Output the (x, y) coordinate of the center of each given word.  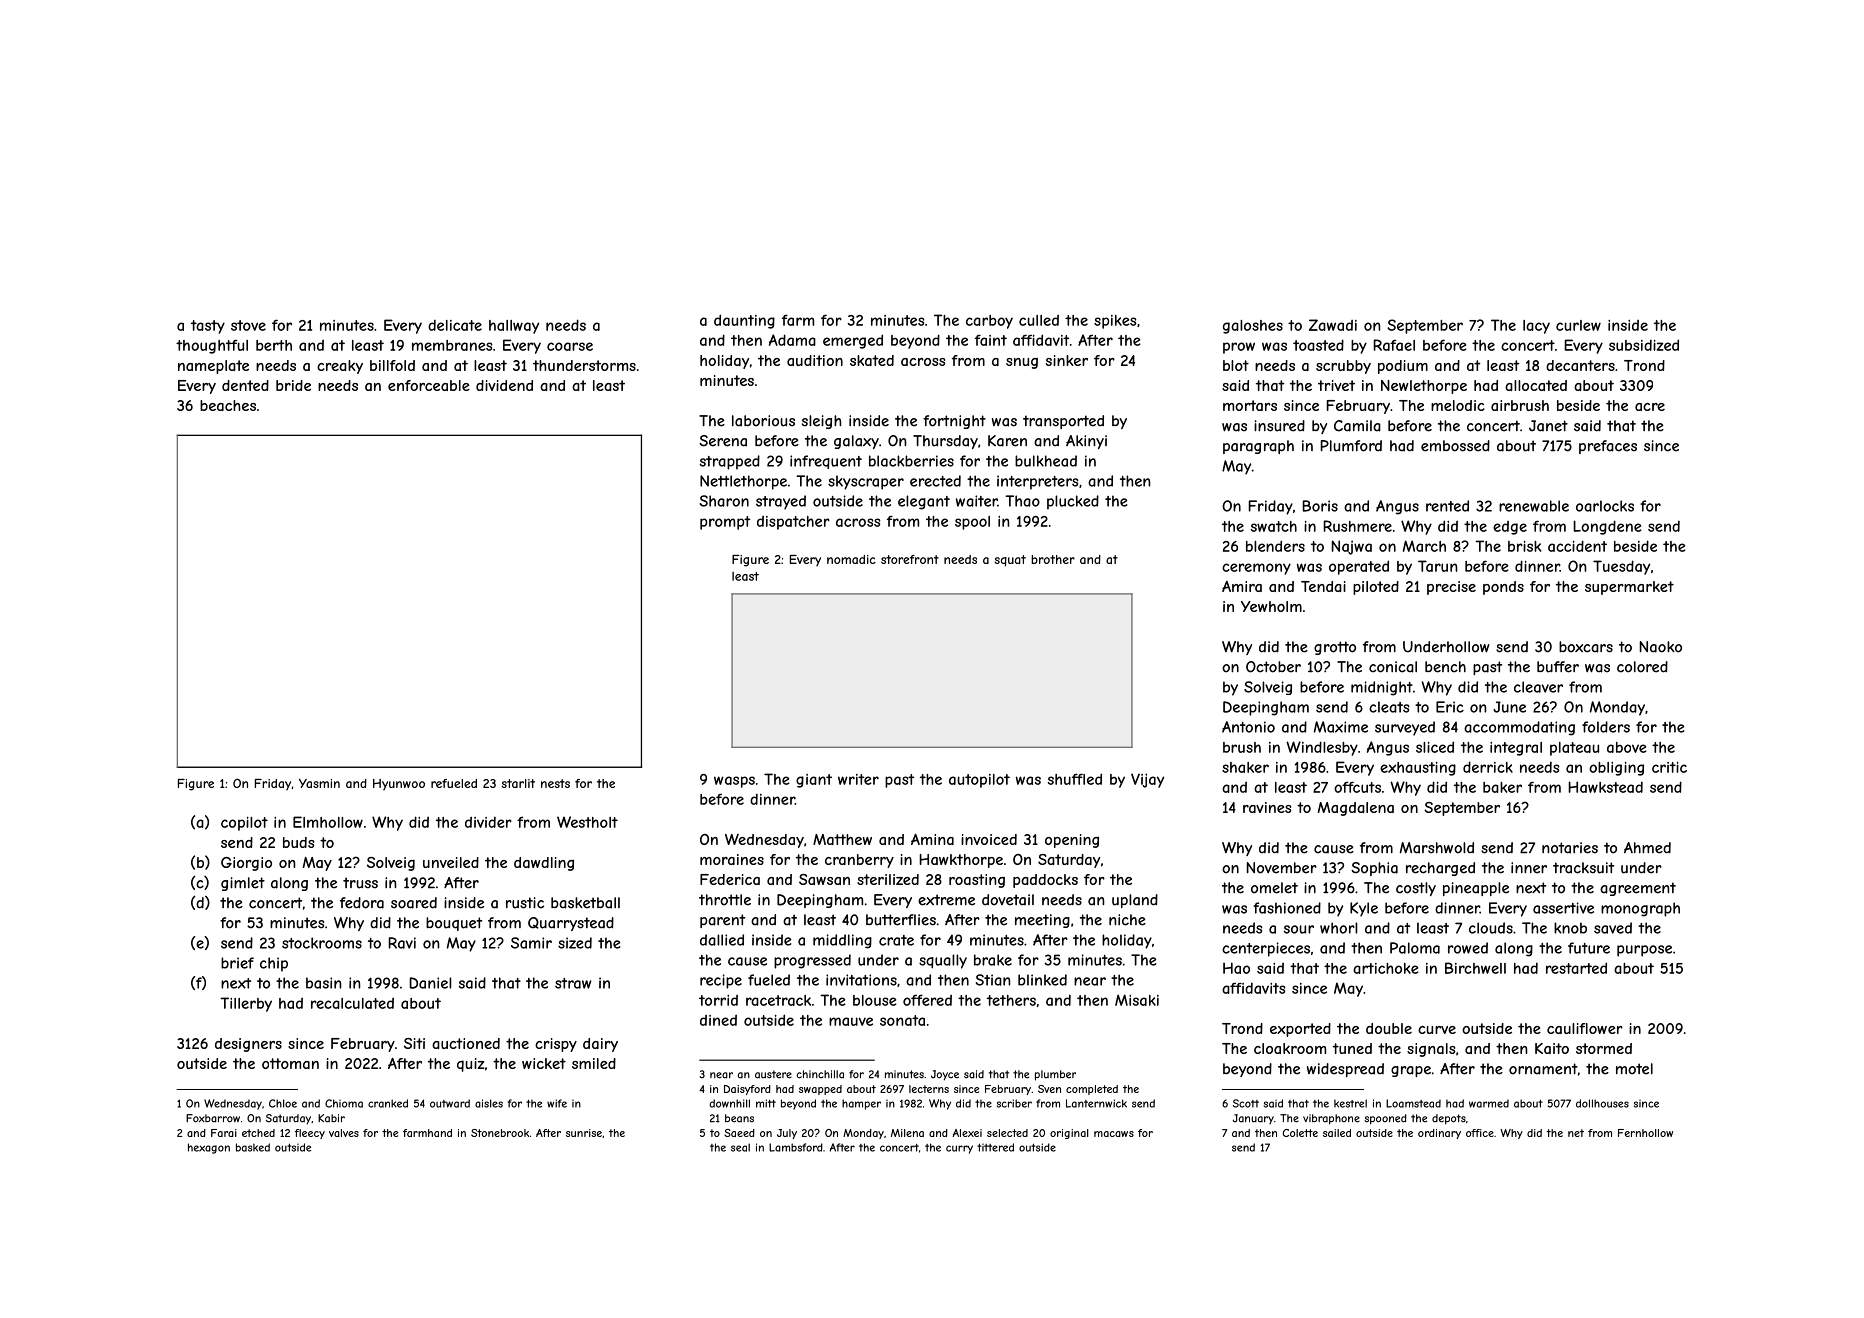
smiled (594, 1063)
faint (991, 340)
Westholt (587, 822)
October (1273, 667)
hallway (514, 327)
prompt (725, 523)
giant (814, 781)
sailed (1337, 1133)
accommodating (1519, 728)
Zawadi (1333, 325)
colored (1642, 667)
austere (773, 1074)
